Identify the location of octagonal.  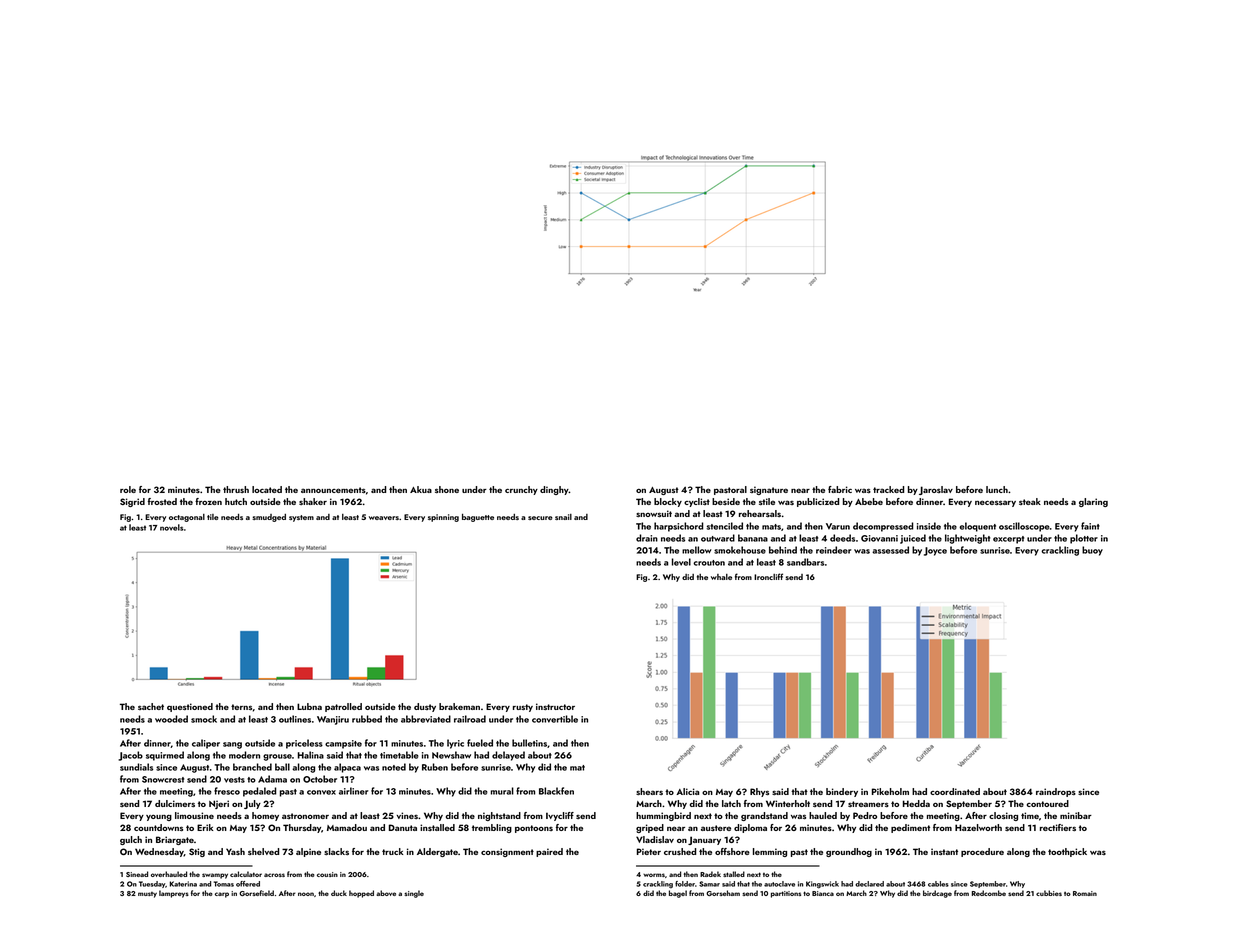
(187, 518).
